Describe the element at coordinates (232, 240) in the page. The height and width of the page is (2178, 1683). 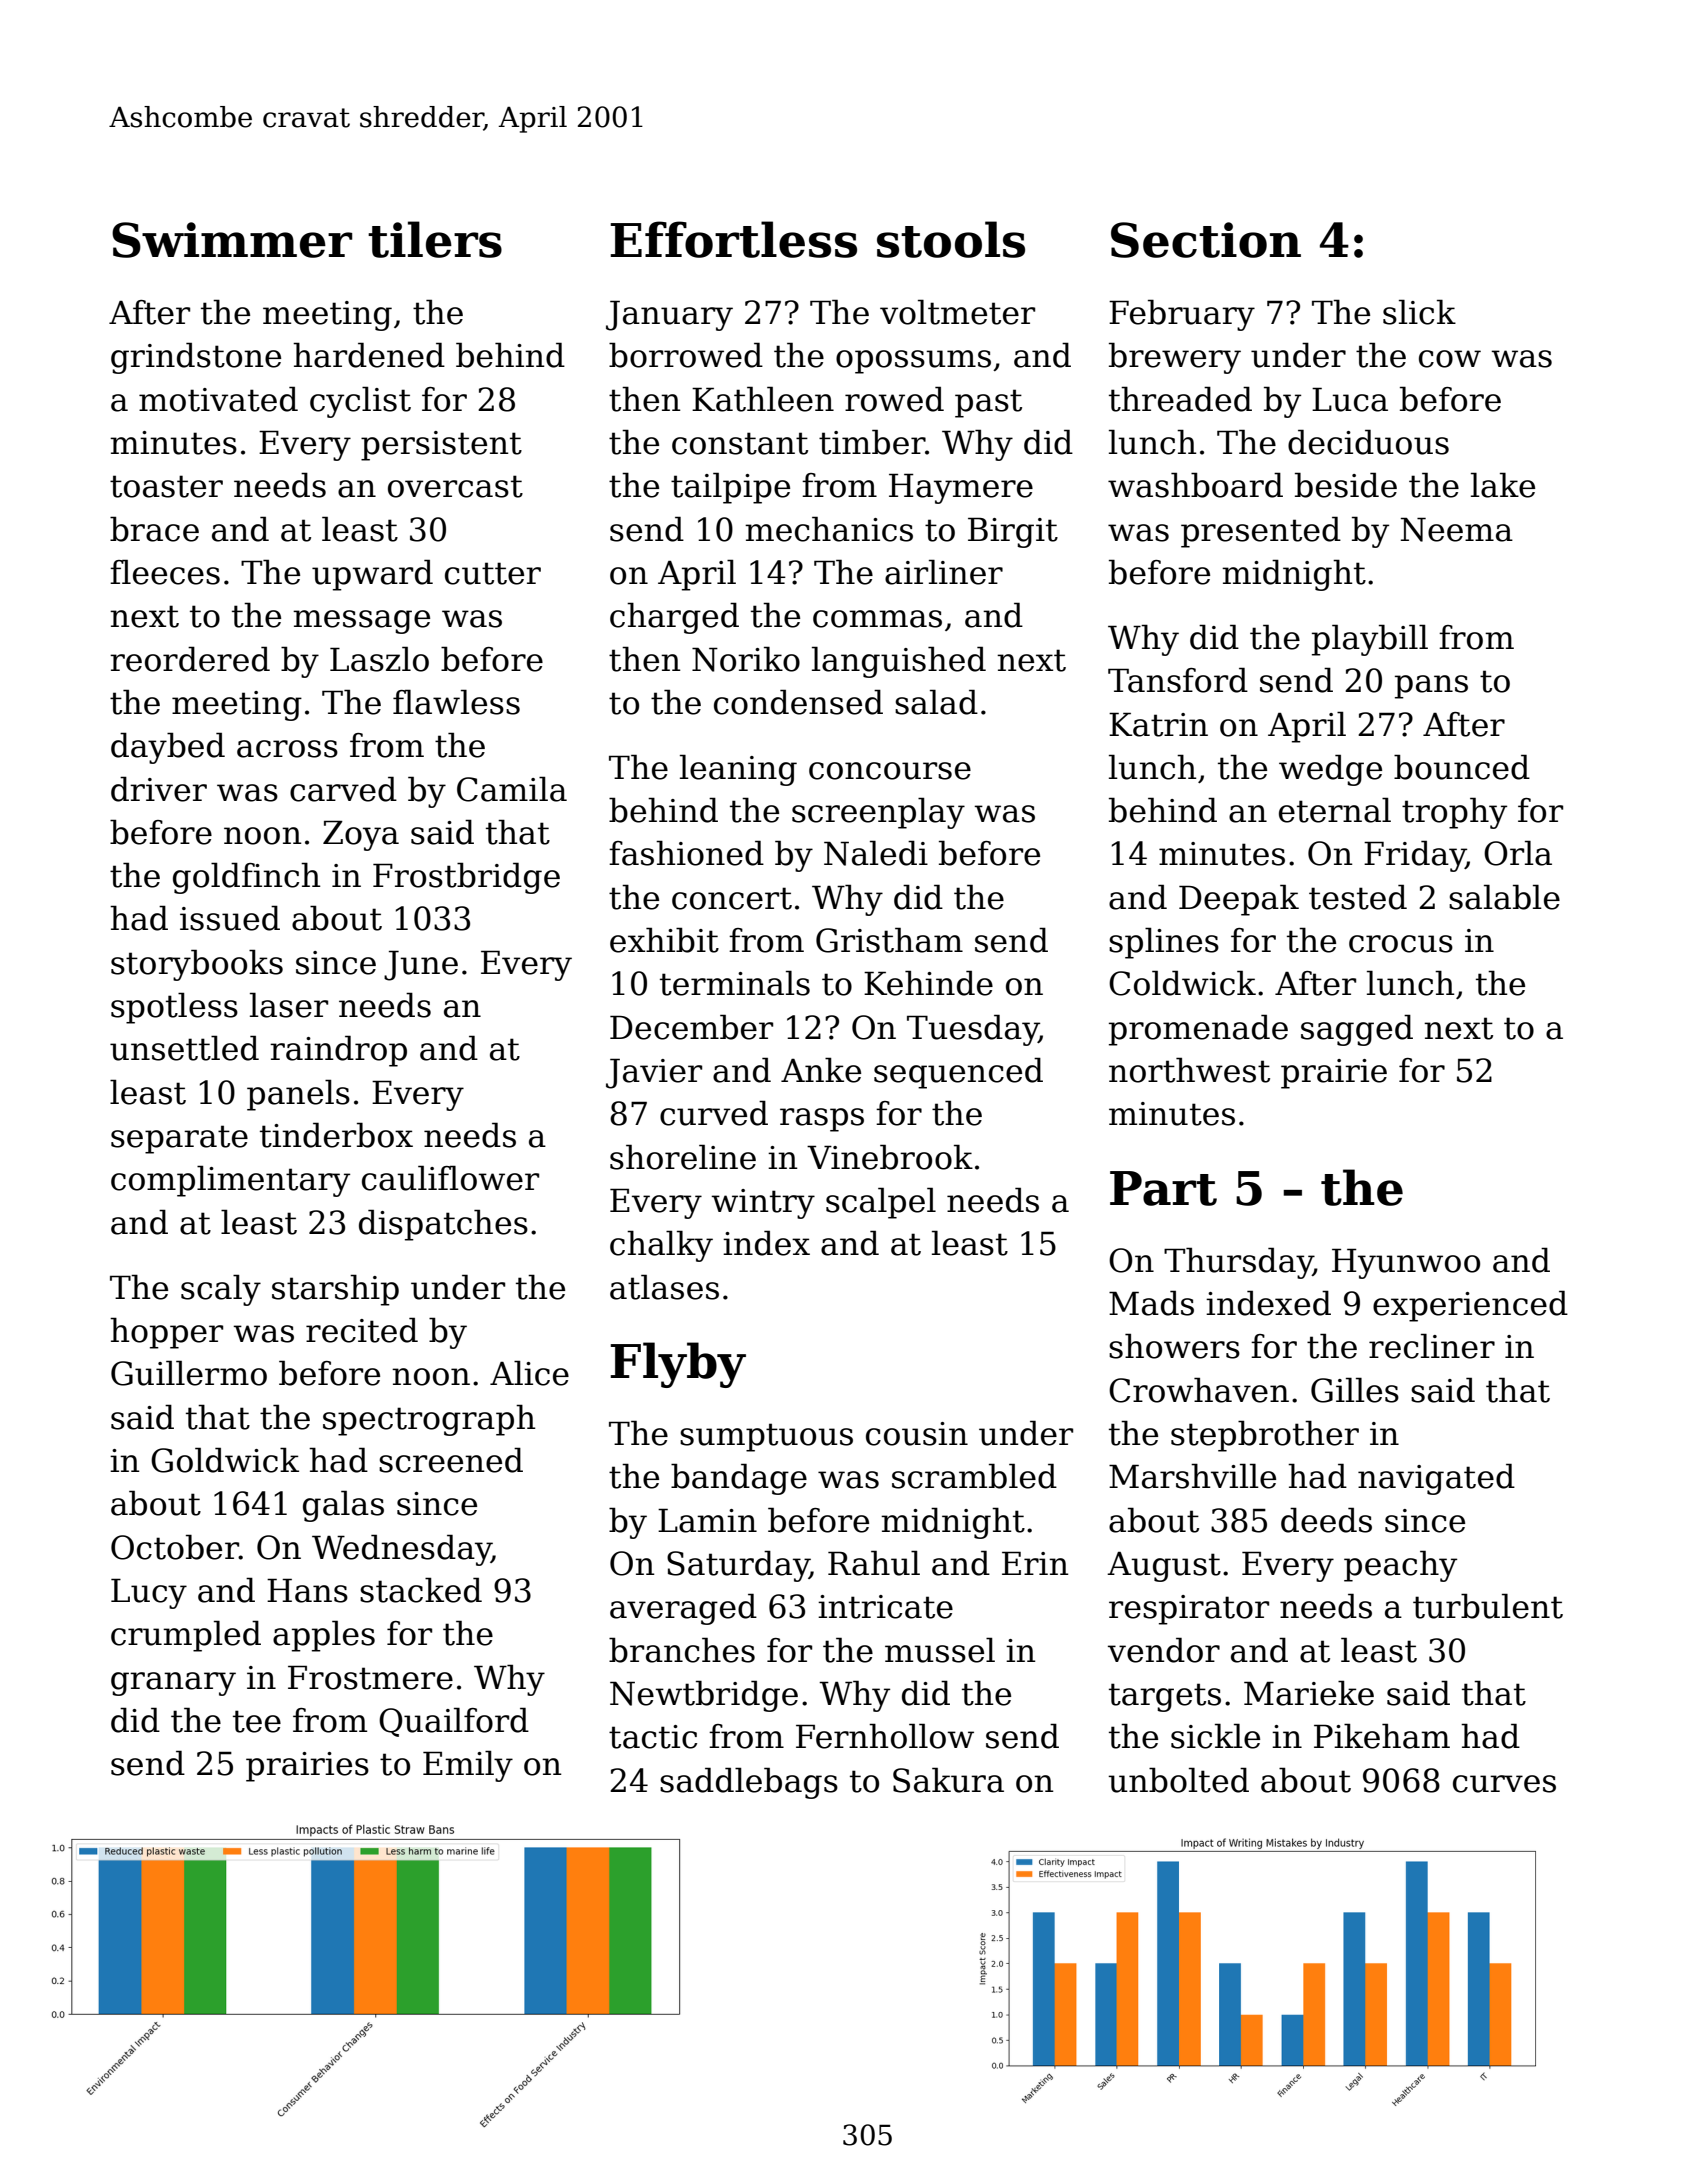
I see `Swimmer` at that location.
